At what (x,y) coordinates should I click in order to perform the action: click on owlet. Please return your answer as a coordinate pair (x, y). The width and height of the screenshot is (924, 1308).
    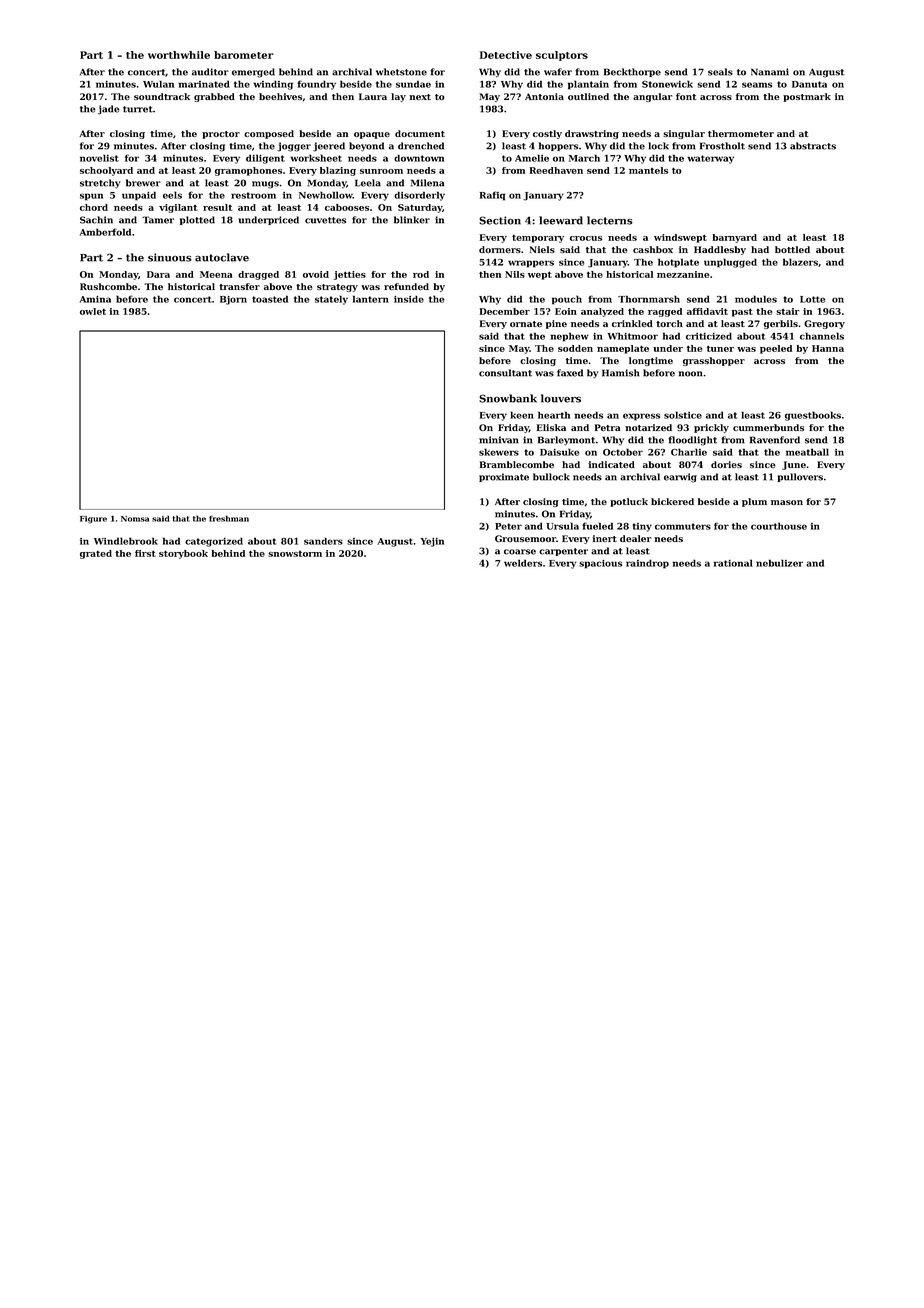
    Looking at the image, I should click on (93, 311).
